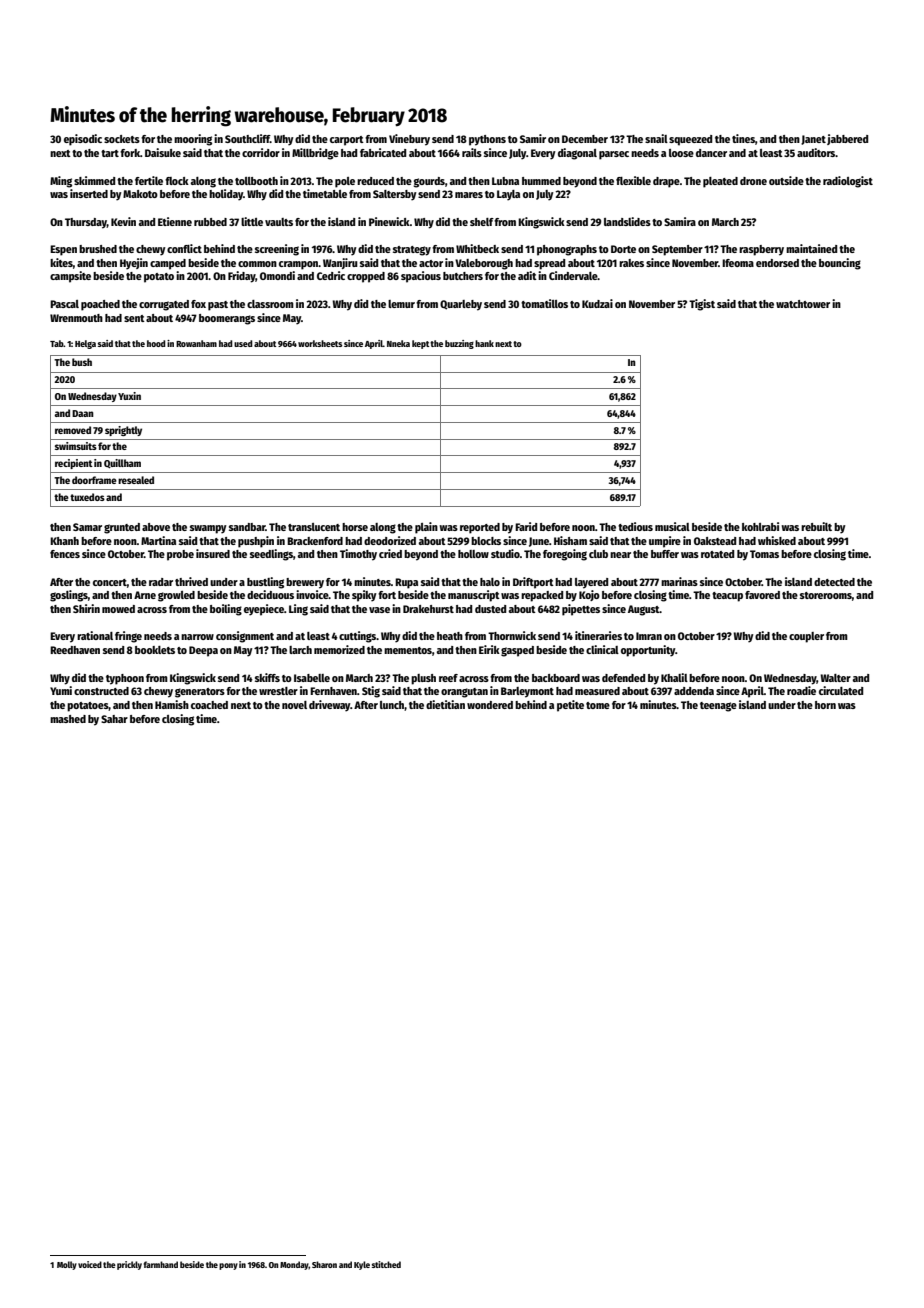  Describe the element at coordinates (834, 582) in the image. I see `detected` at that location.
